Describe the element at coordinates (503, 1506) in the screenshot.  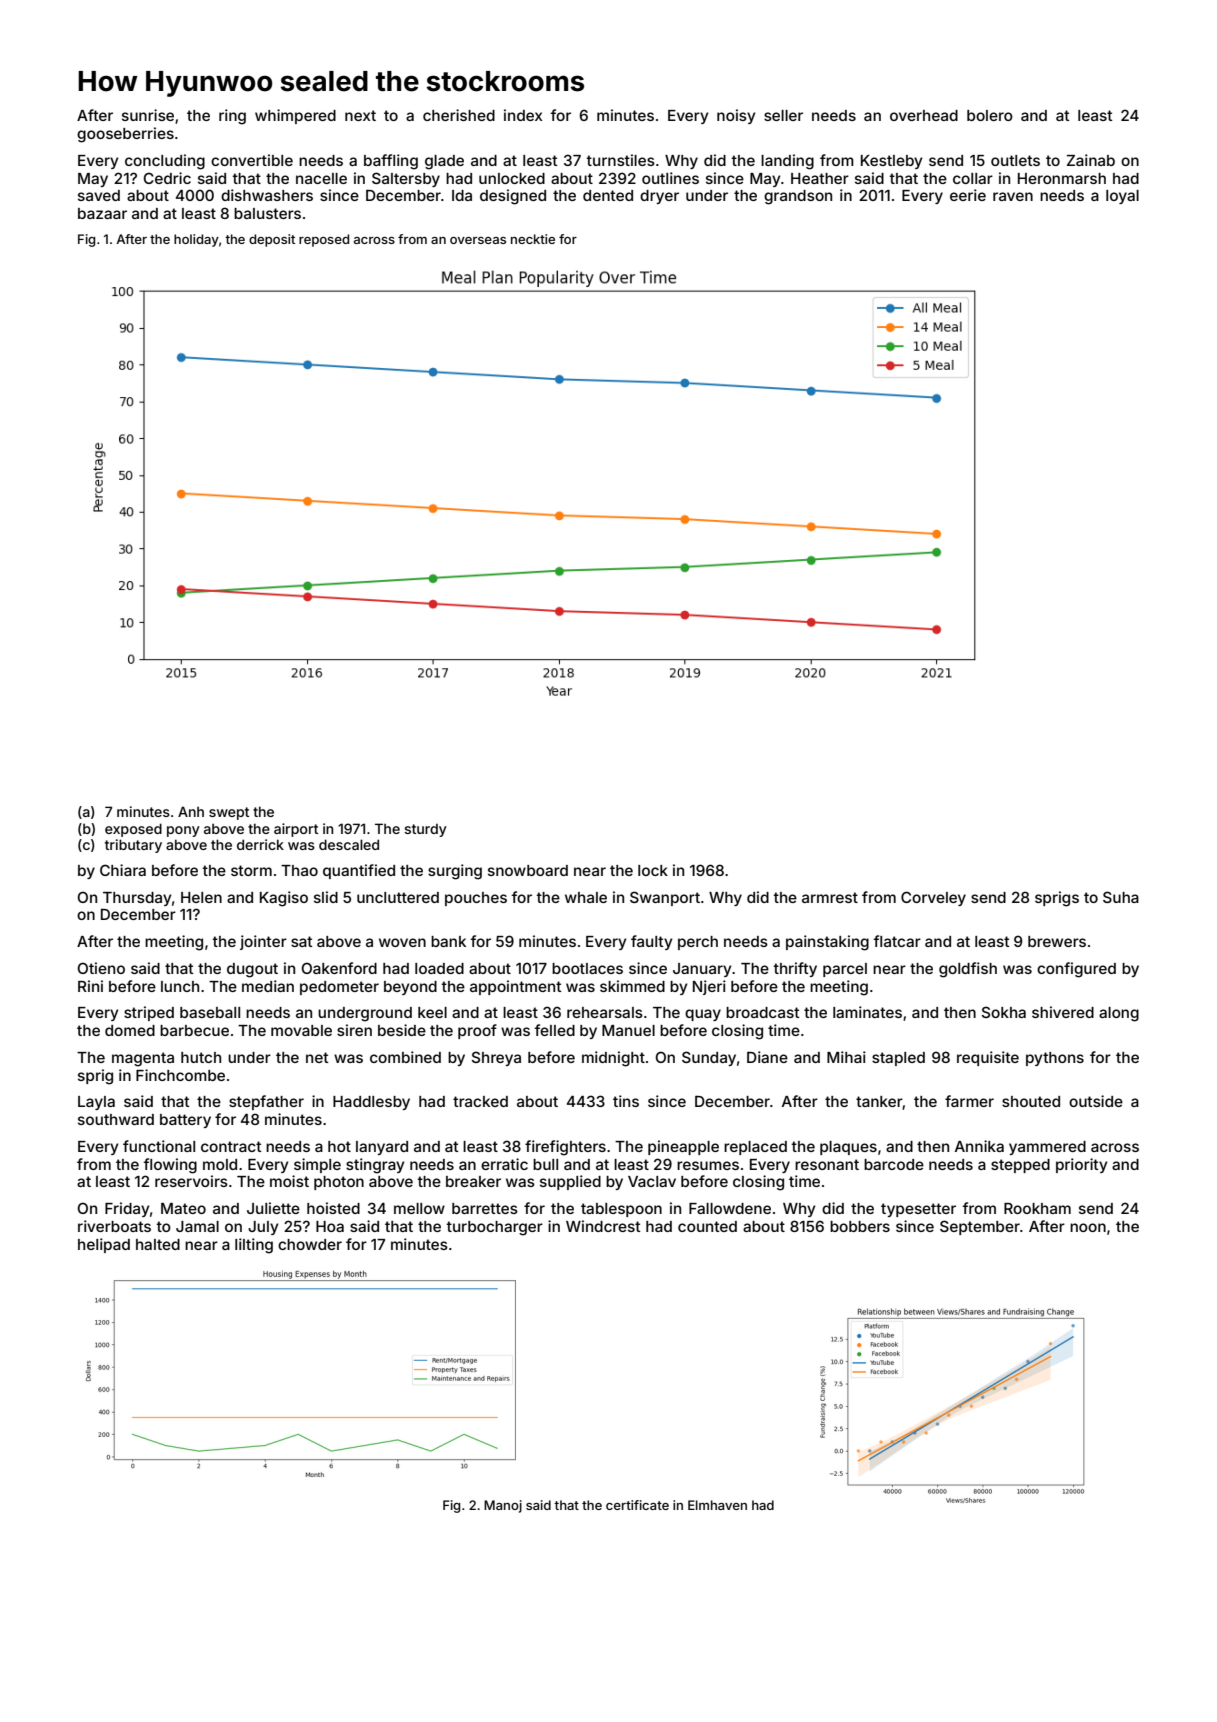
I see `Manoj` at that location.
